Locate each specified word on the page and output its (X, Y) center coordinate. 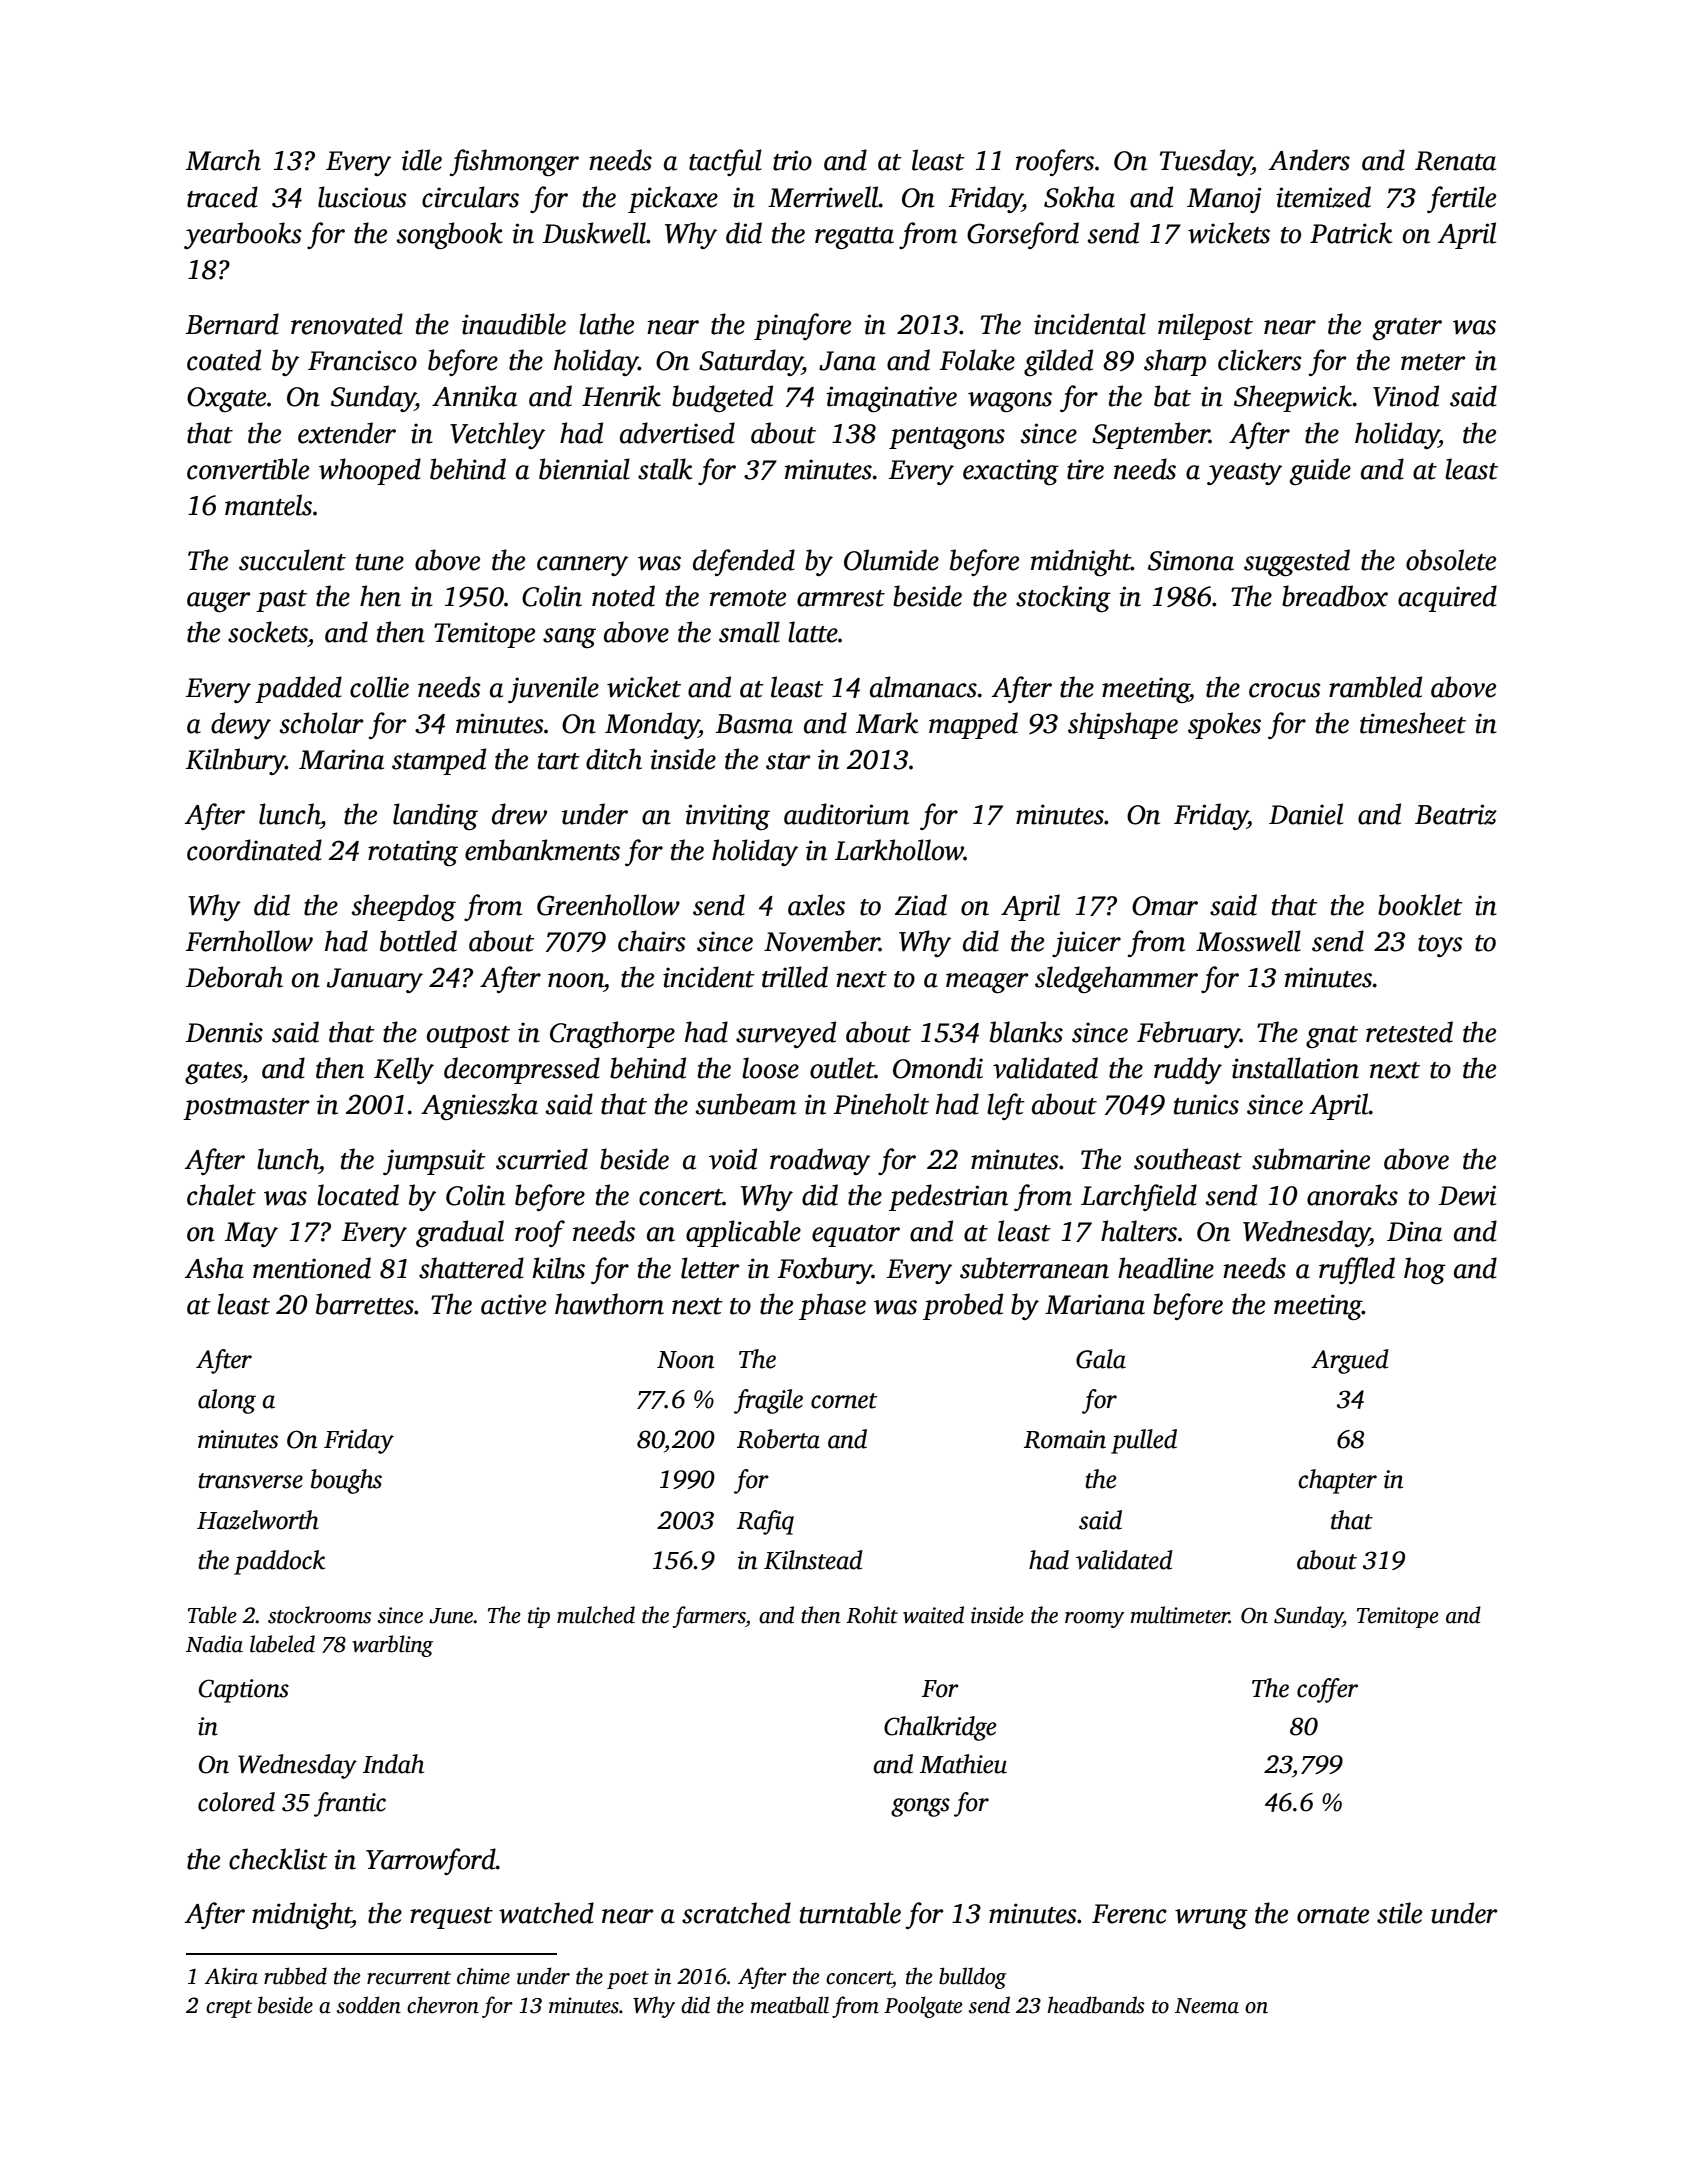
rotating (413, 853)
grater (1407, 329)
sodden (369, 2005)
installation (1295, 1068)
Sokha (1079, 197)
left (1006, 1106)
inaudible (514, 324)
